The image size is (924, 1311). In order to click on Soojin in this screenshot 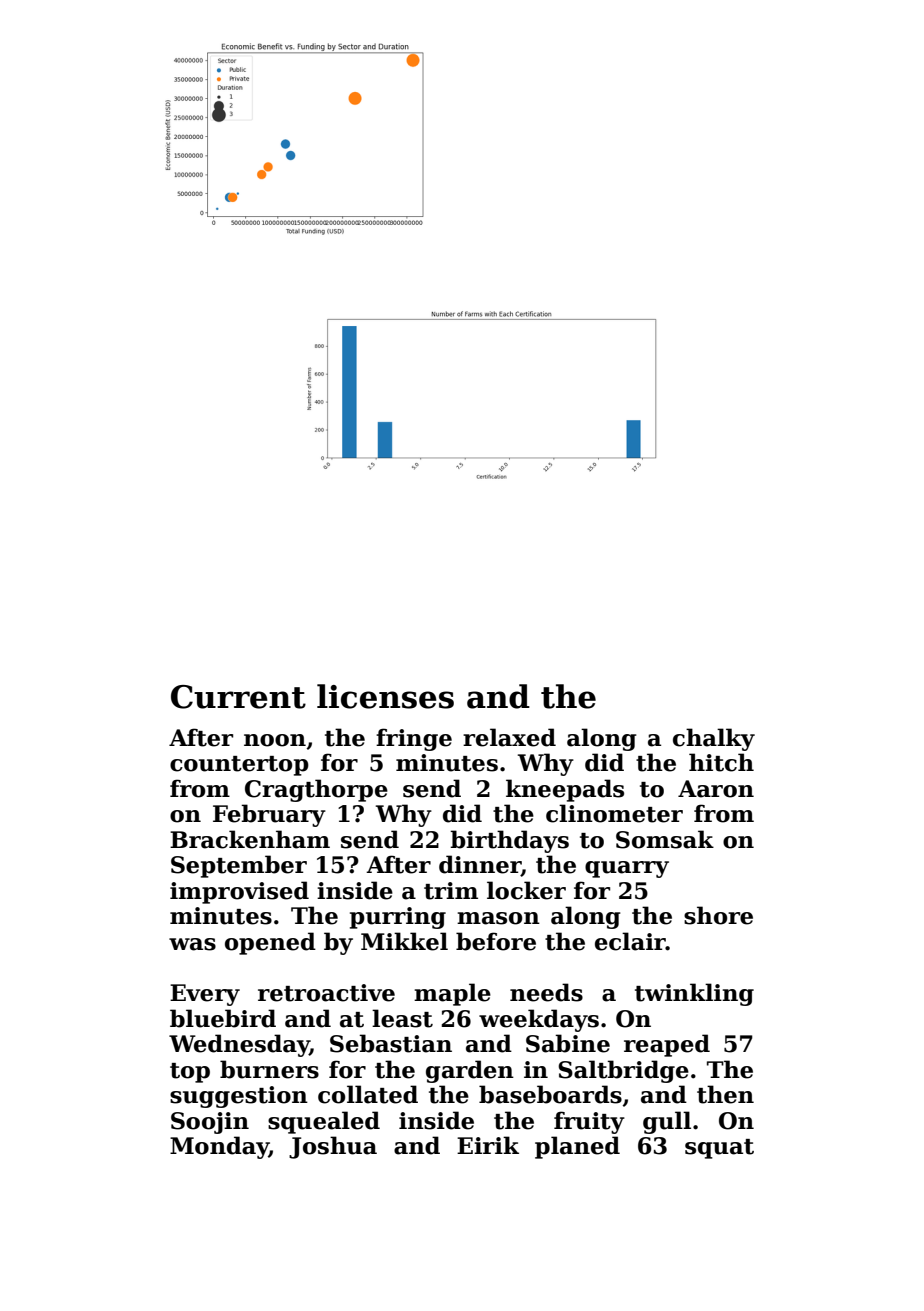, I will do `click(210, 1123)`.
